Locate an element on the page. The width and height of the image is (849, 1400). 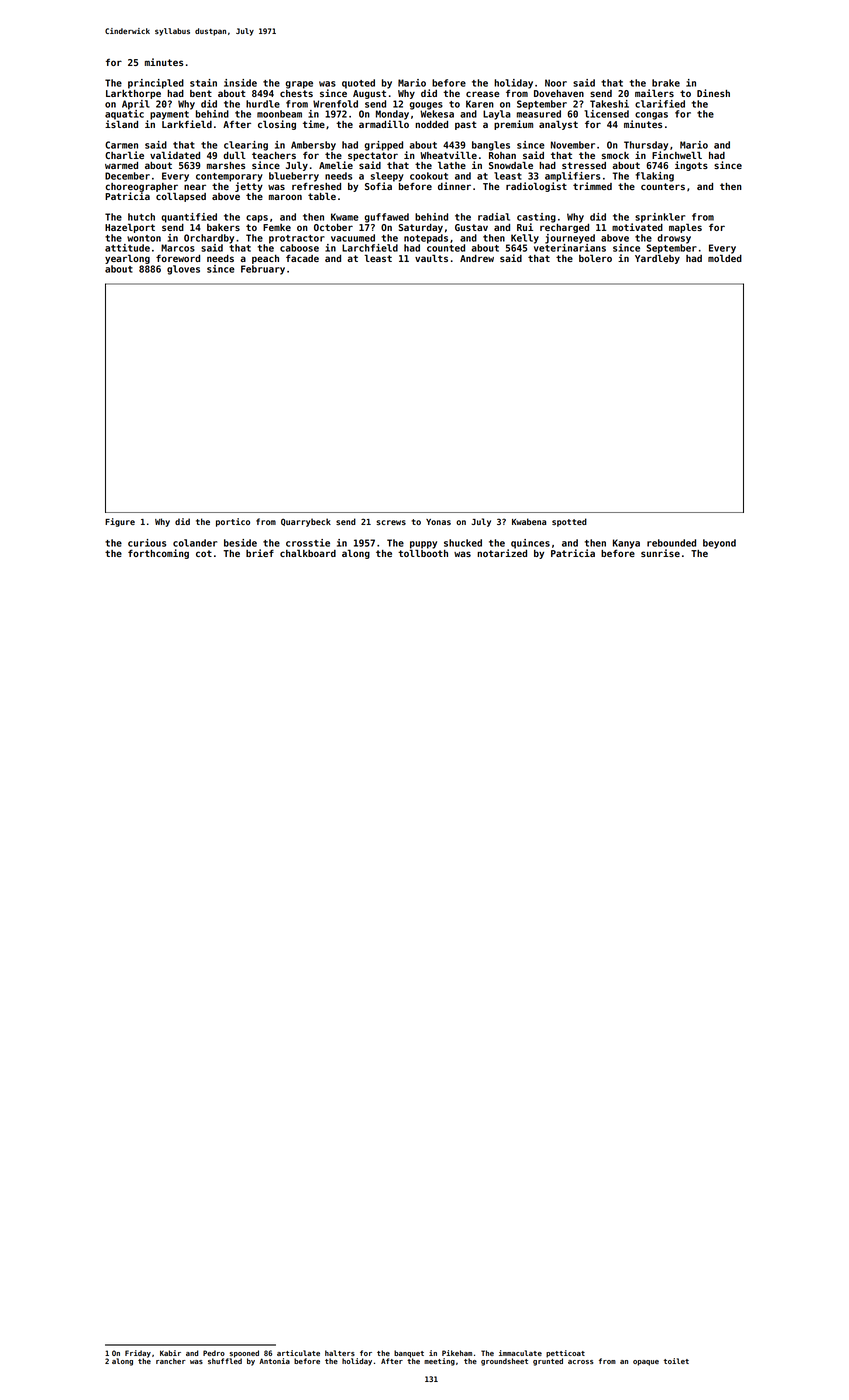
banquet is located at coordinates (409, 1354).
